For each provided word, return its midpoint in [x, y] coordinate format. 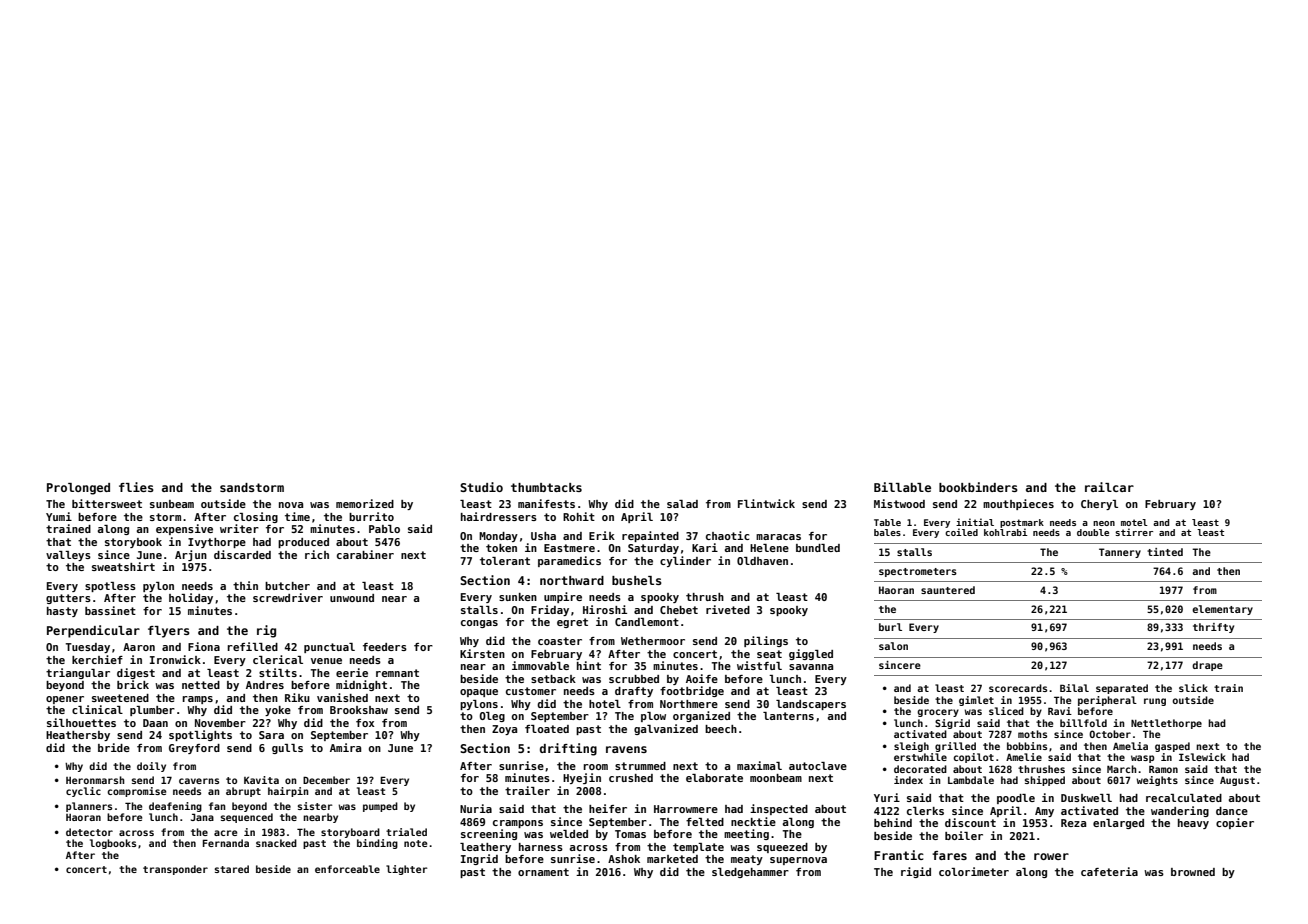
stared [232, 869]
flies [136, 487]
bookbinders [978, 487]
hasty [62, 612]
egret [572, 623]
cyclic [83, 792]
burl [890, 627]
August [1237, 781]
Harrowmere [686, 809]
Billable [902, 487]
